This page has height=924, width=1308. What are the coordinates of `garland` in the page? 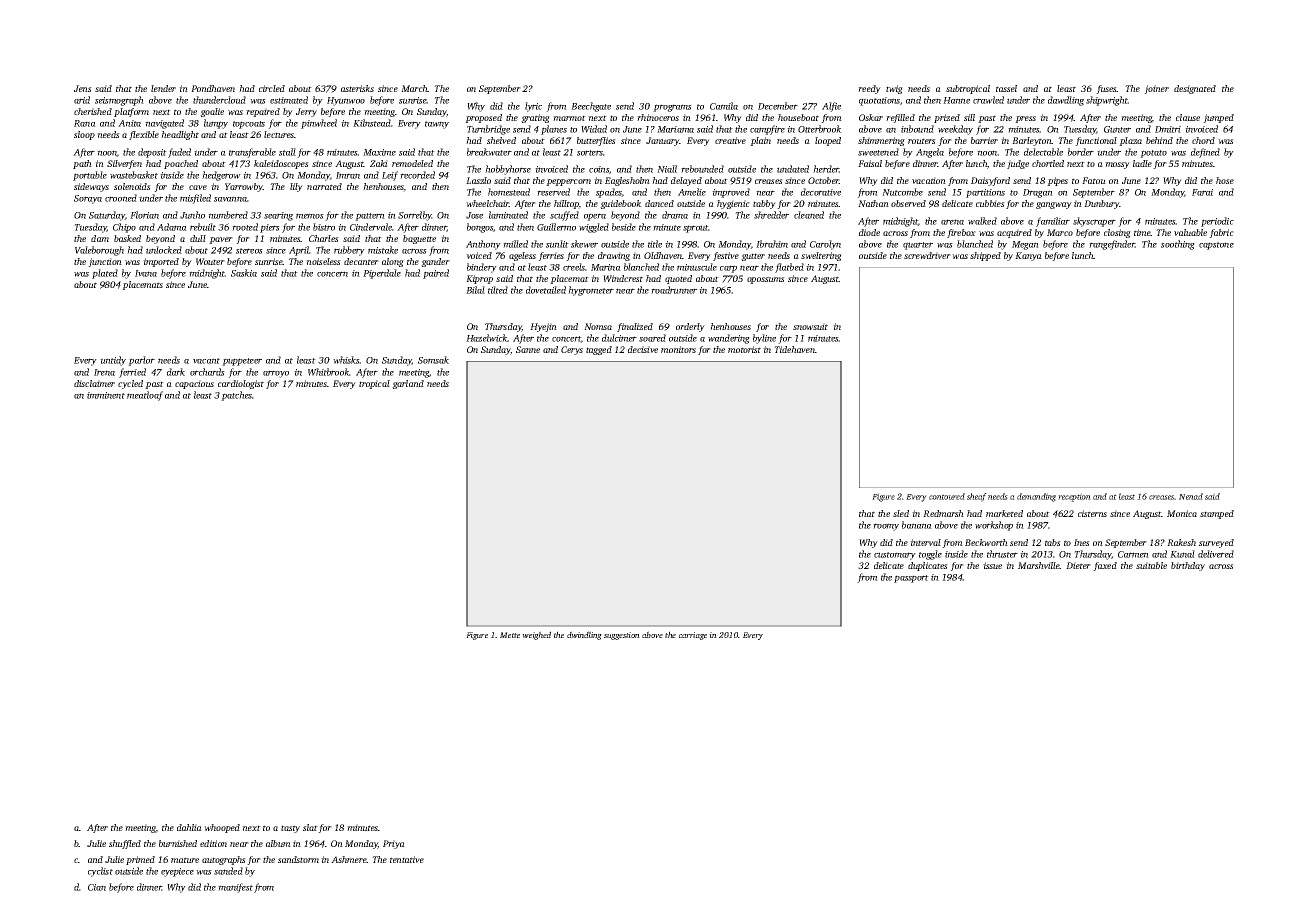 It's located at (408, 384).
